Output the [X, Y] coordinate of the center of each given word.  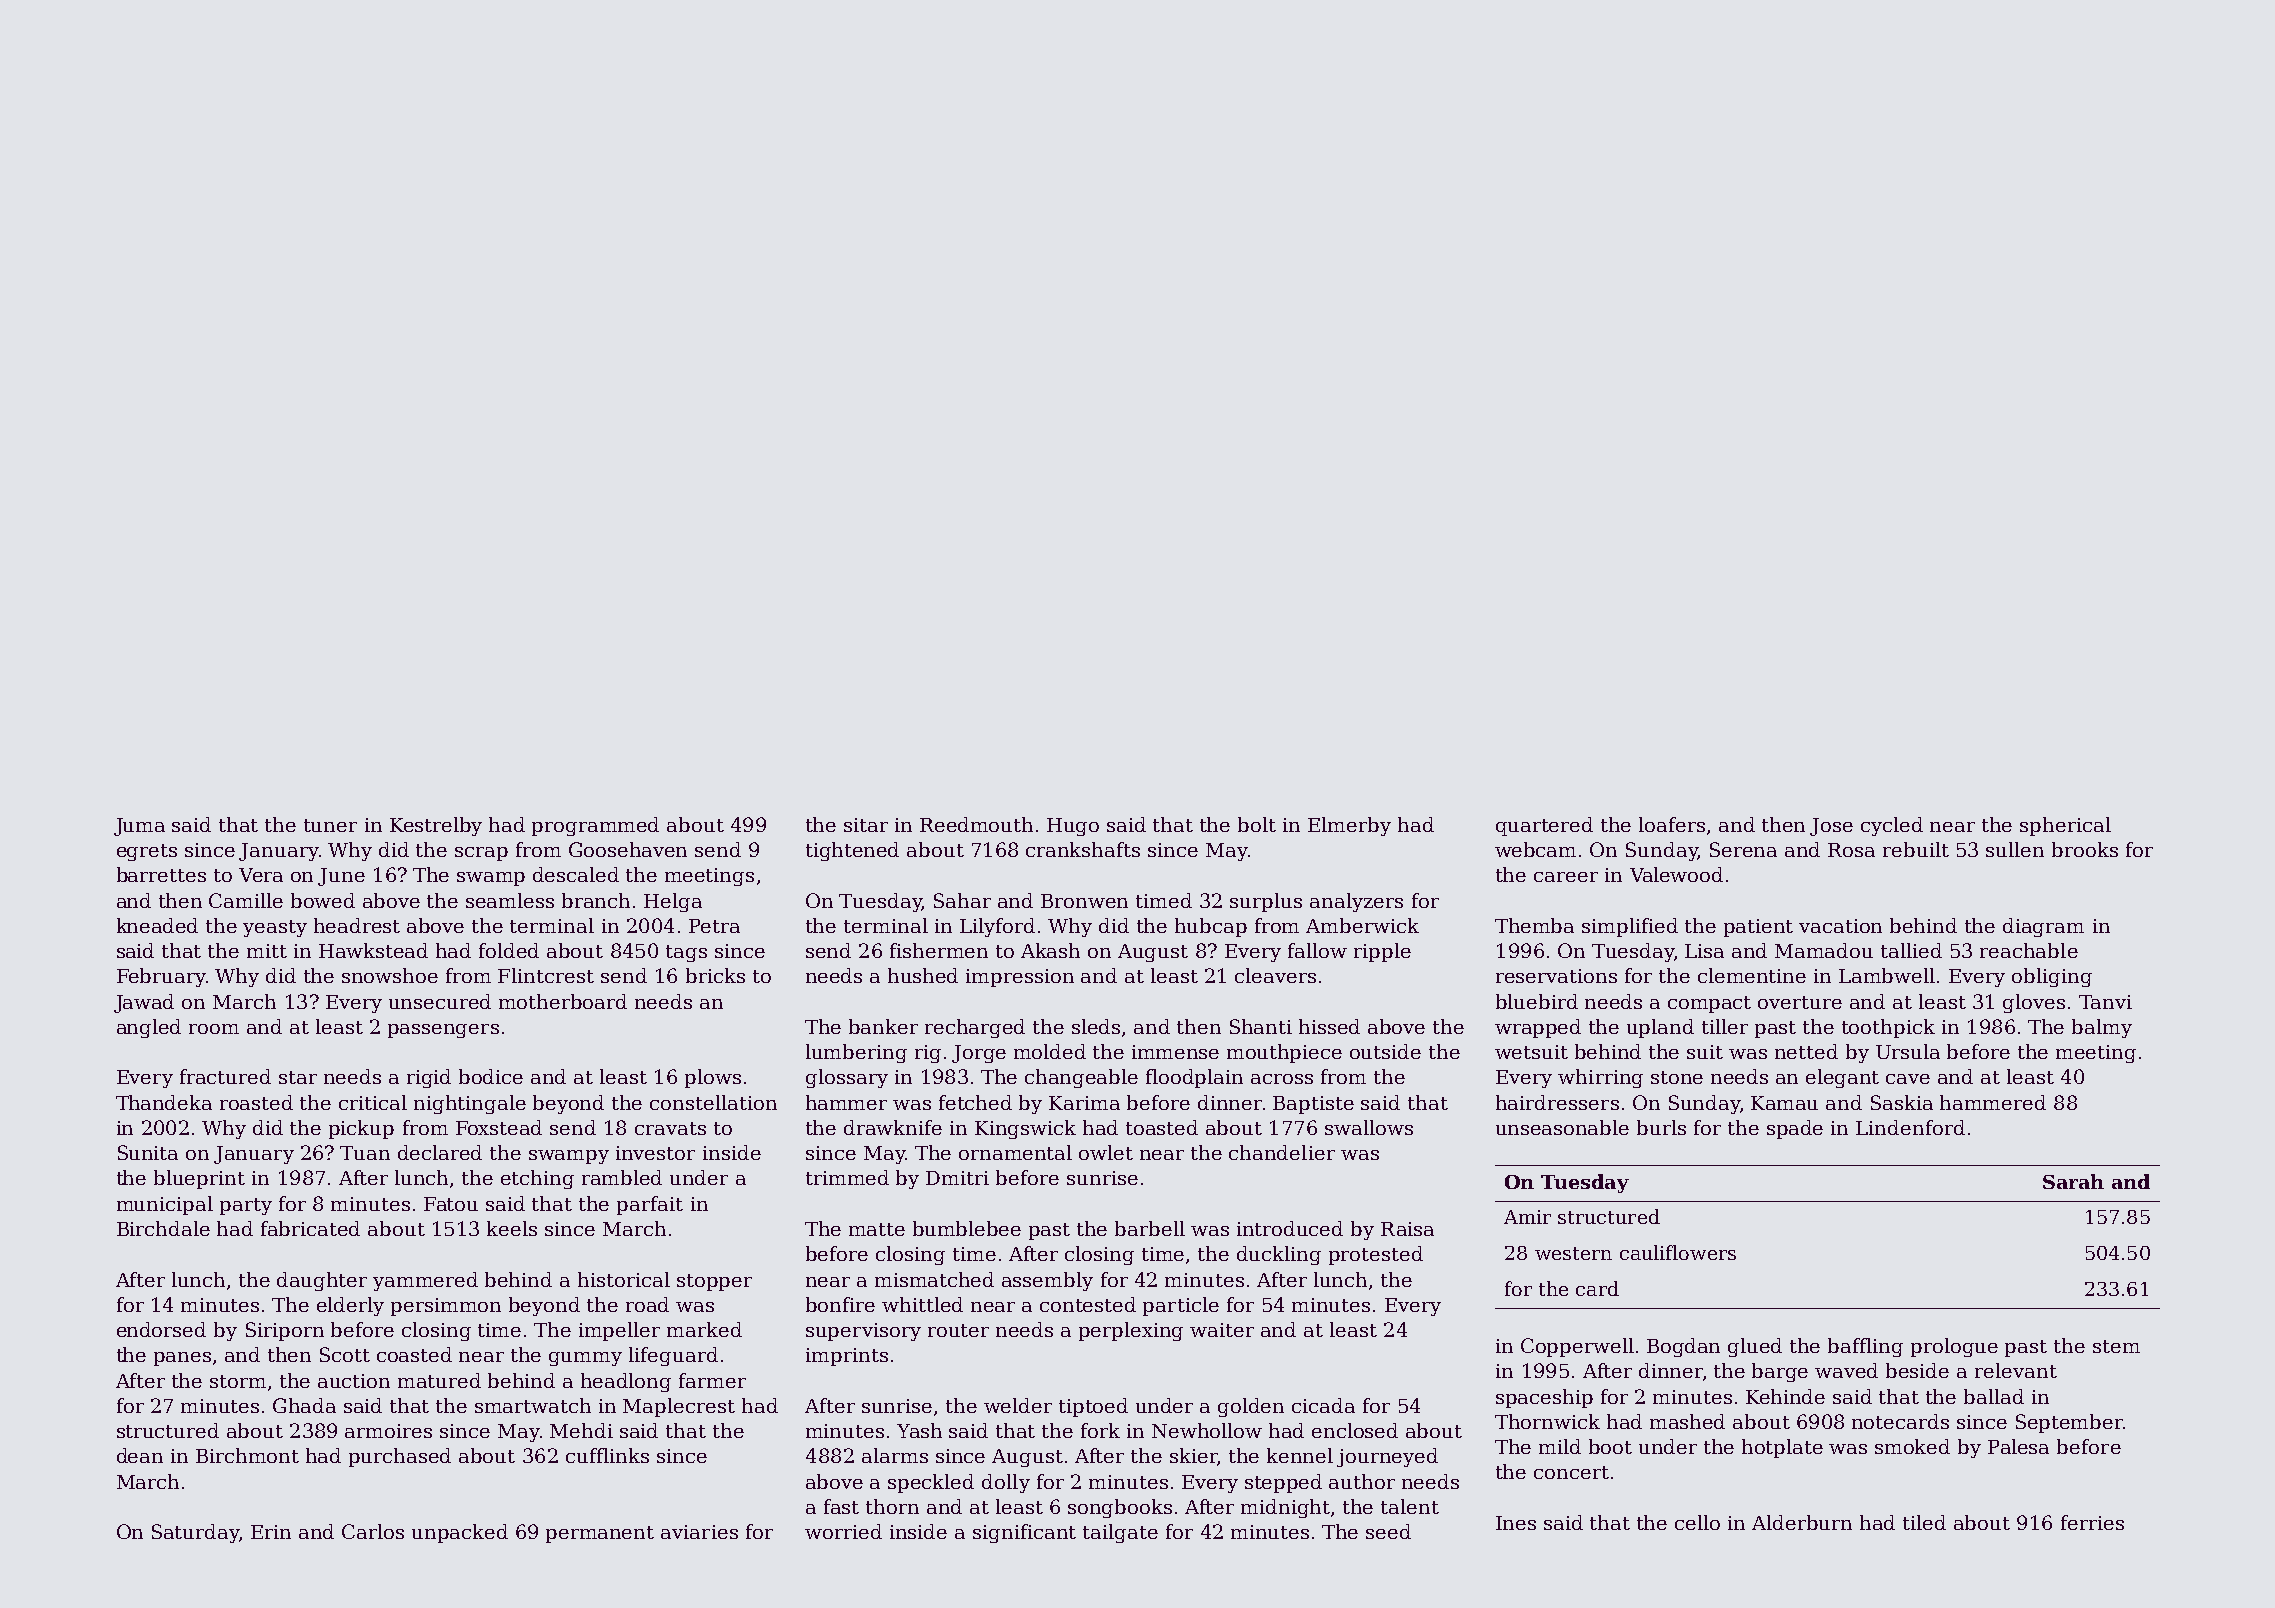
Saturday [196, 1533]
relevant [2016, 1370]
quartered [1544, 826]
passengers [443, 1031]
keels [512, 1228]
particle [1181, 1306]
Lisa [1704, 951]
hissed [1329, 1026]
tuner [330, 825]
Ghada [304, 1405]
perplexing [1131, 1331]
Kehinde [1785, 1396]
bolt [1257, 824]
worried [843, 1531]
